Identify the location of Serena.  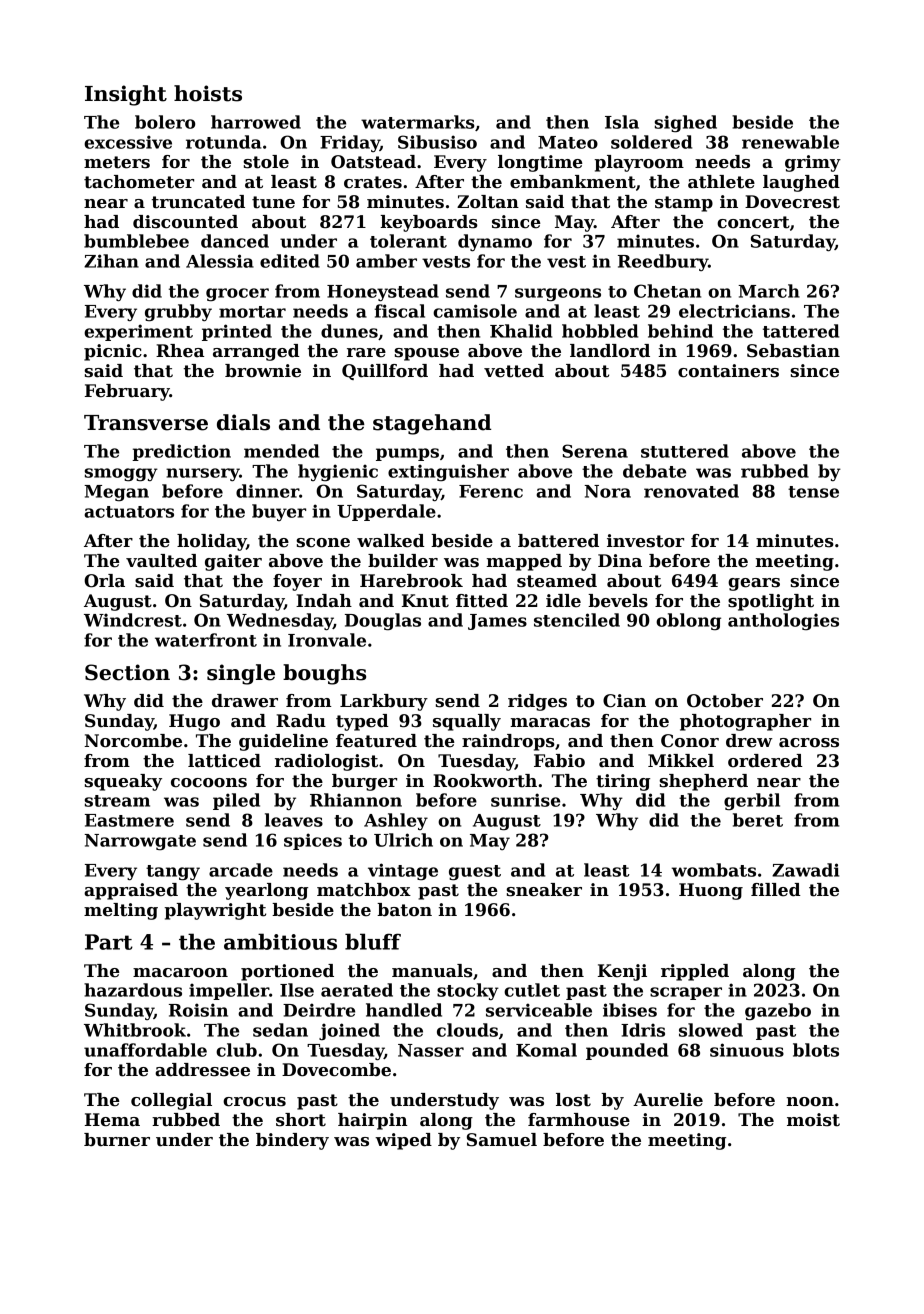
(595, 451).
